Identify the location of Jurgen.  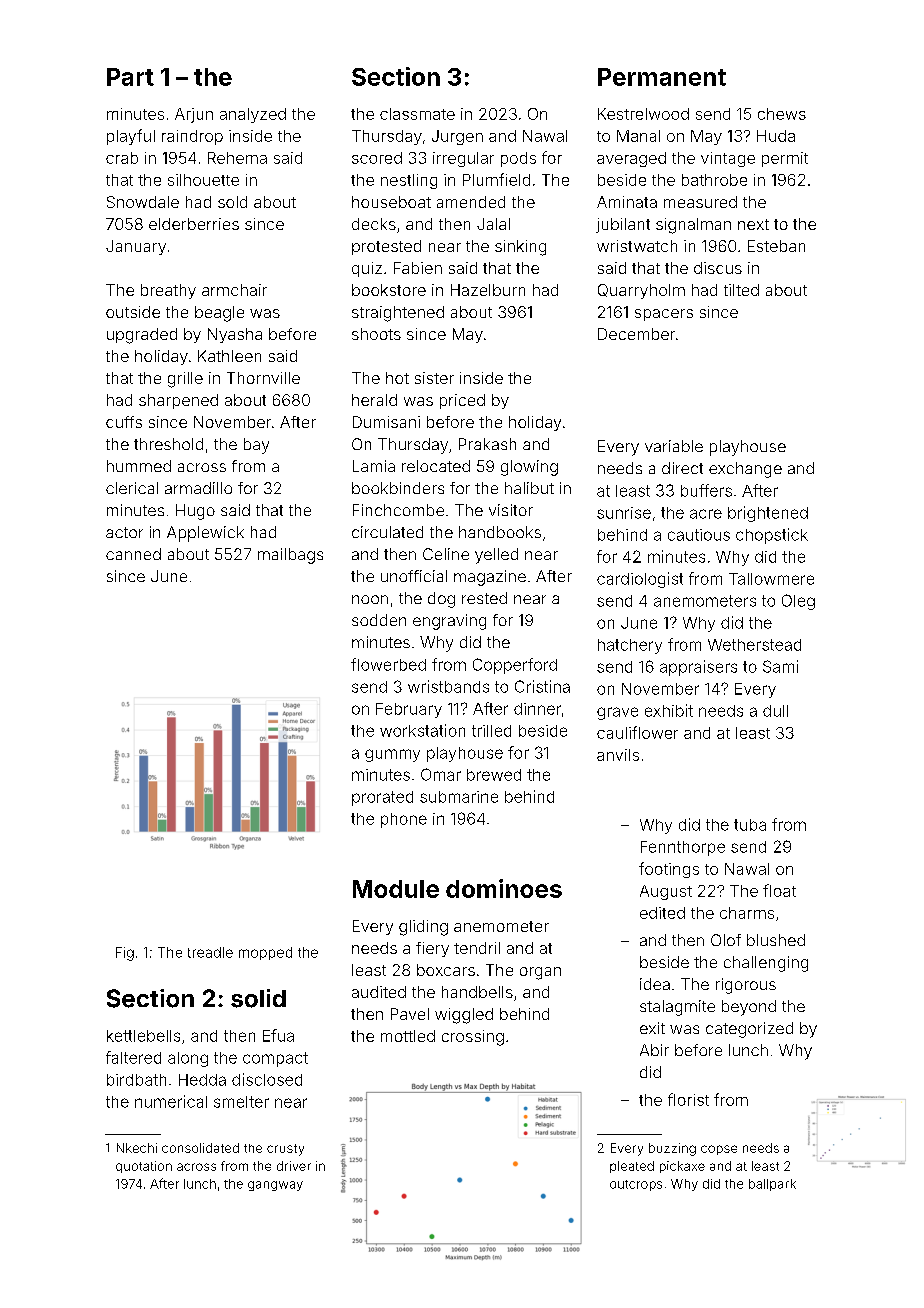
(457, 137).
